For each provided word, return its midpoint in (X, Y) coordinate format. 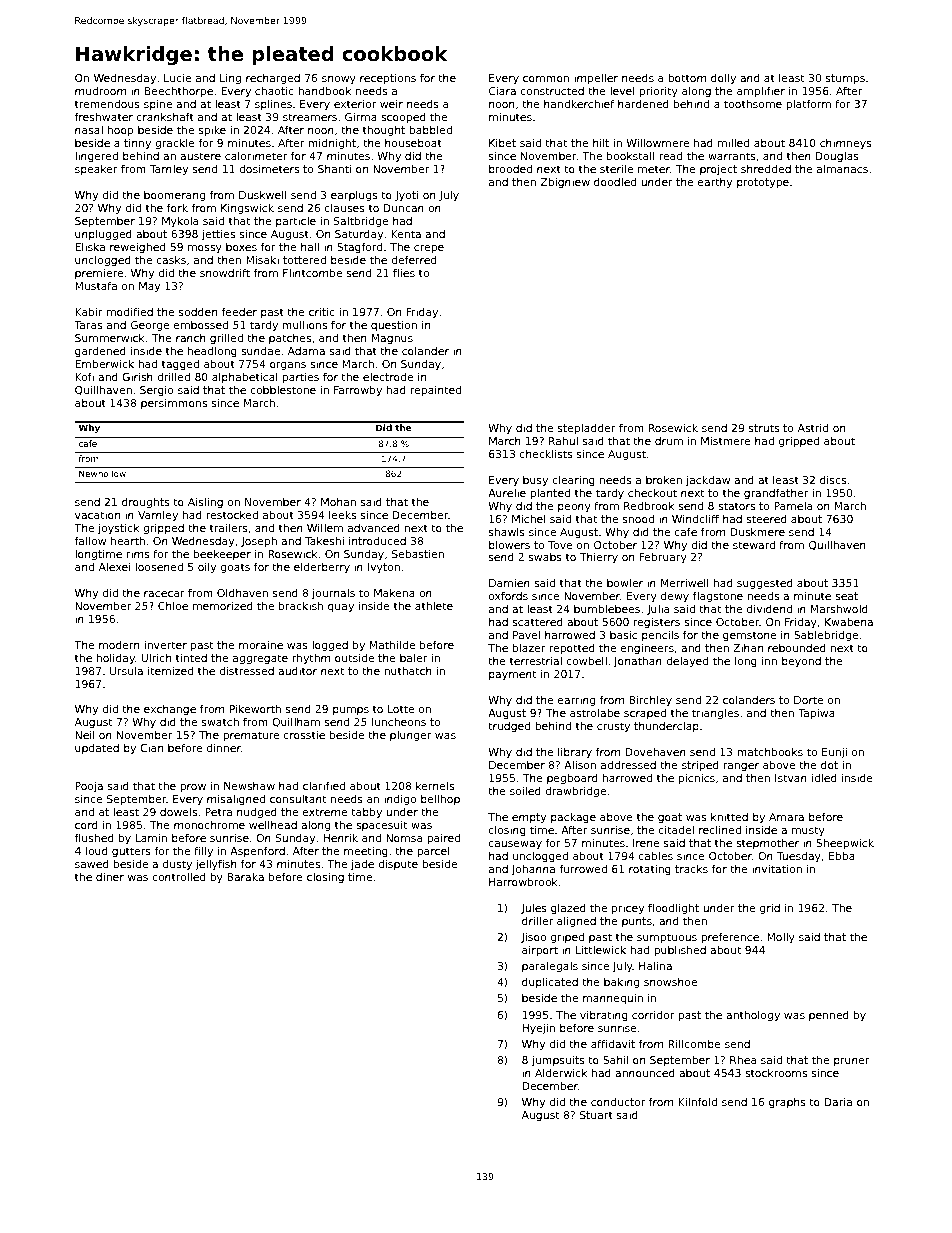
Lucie (177, 77)
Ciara (502, 91)
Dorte (809, 700)
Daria (838, 1102)
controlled (178, 877)
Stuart (596, 1115)
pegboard (572, 778)
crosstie (304, 735)
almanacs (842, 168)
